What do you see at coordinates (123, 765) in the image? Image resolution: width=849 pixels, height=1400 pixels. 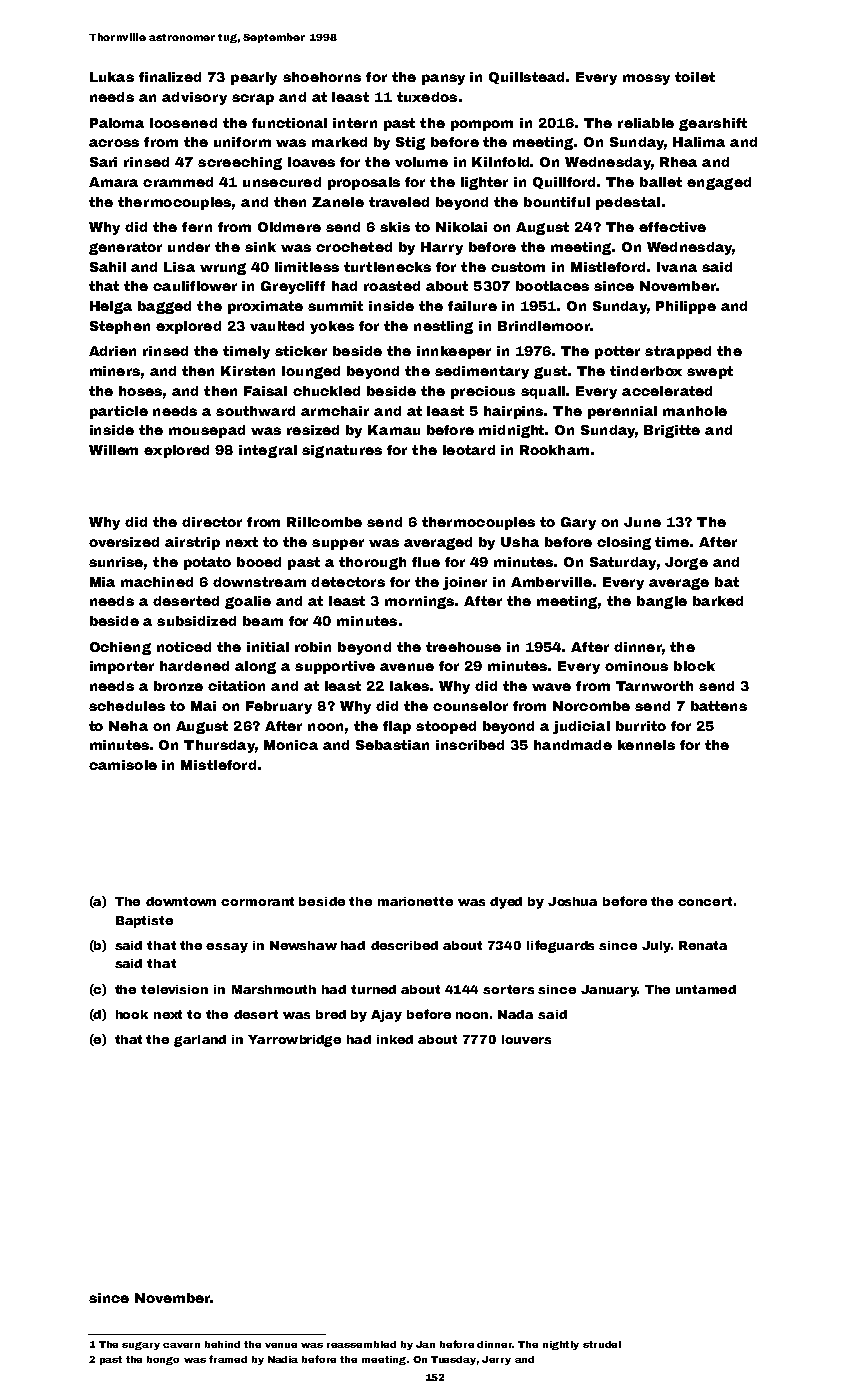 I see `camisole` at bounding box center [123, 765].
